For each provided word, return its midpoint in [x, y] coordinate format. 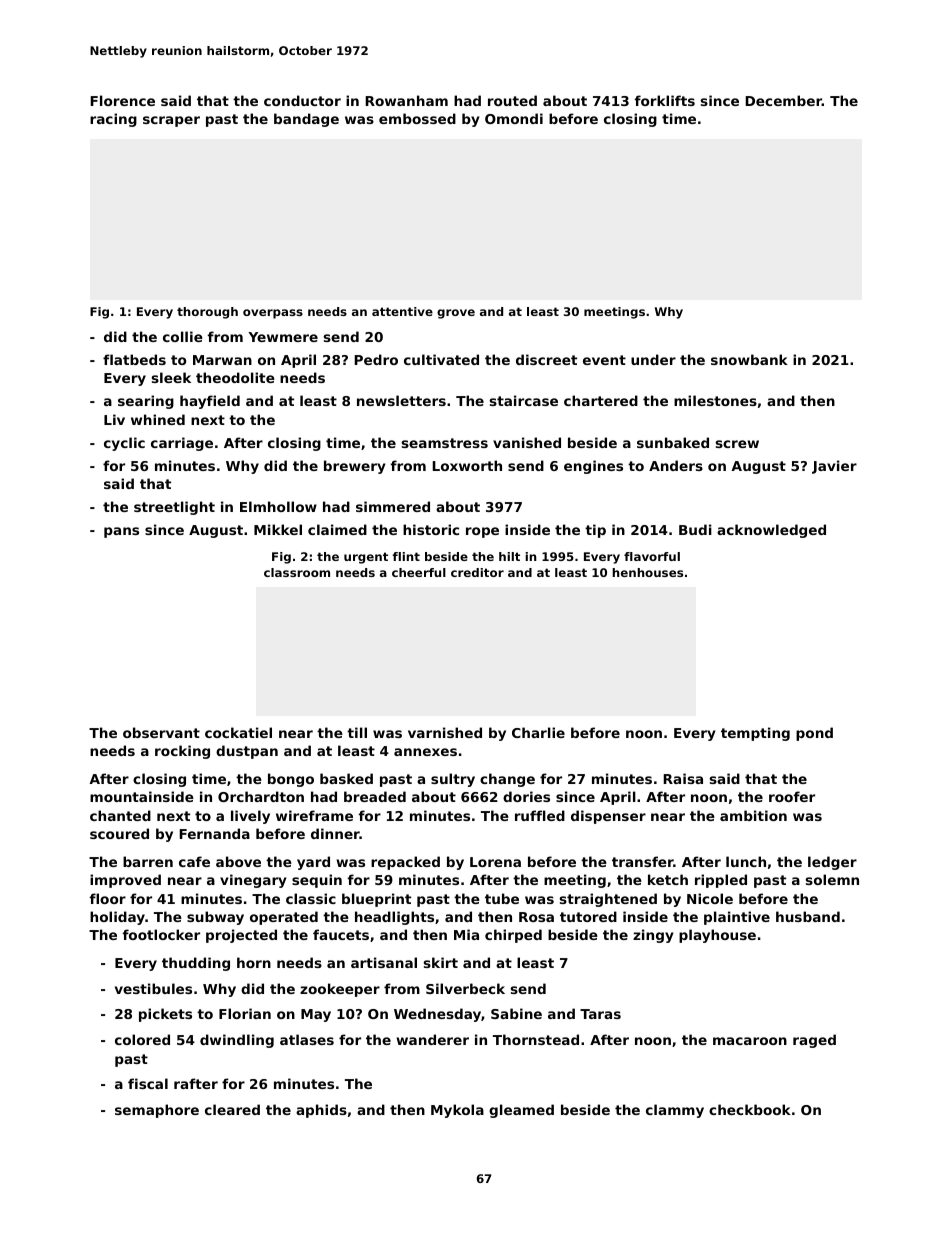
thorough [207, 313]
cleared [232, 1109]
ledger [832, 863]
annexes [425, 752]
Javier [834, 467]
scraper [171, 121]
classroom [297, 572]
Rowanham [406, 100]
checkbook [750, 1109]
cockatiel [238, 732]
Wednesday [437, 1015]
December [783, 100]
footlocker [161, 934]
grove [456, 314]
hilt [509, 556]
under [653, 359]
